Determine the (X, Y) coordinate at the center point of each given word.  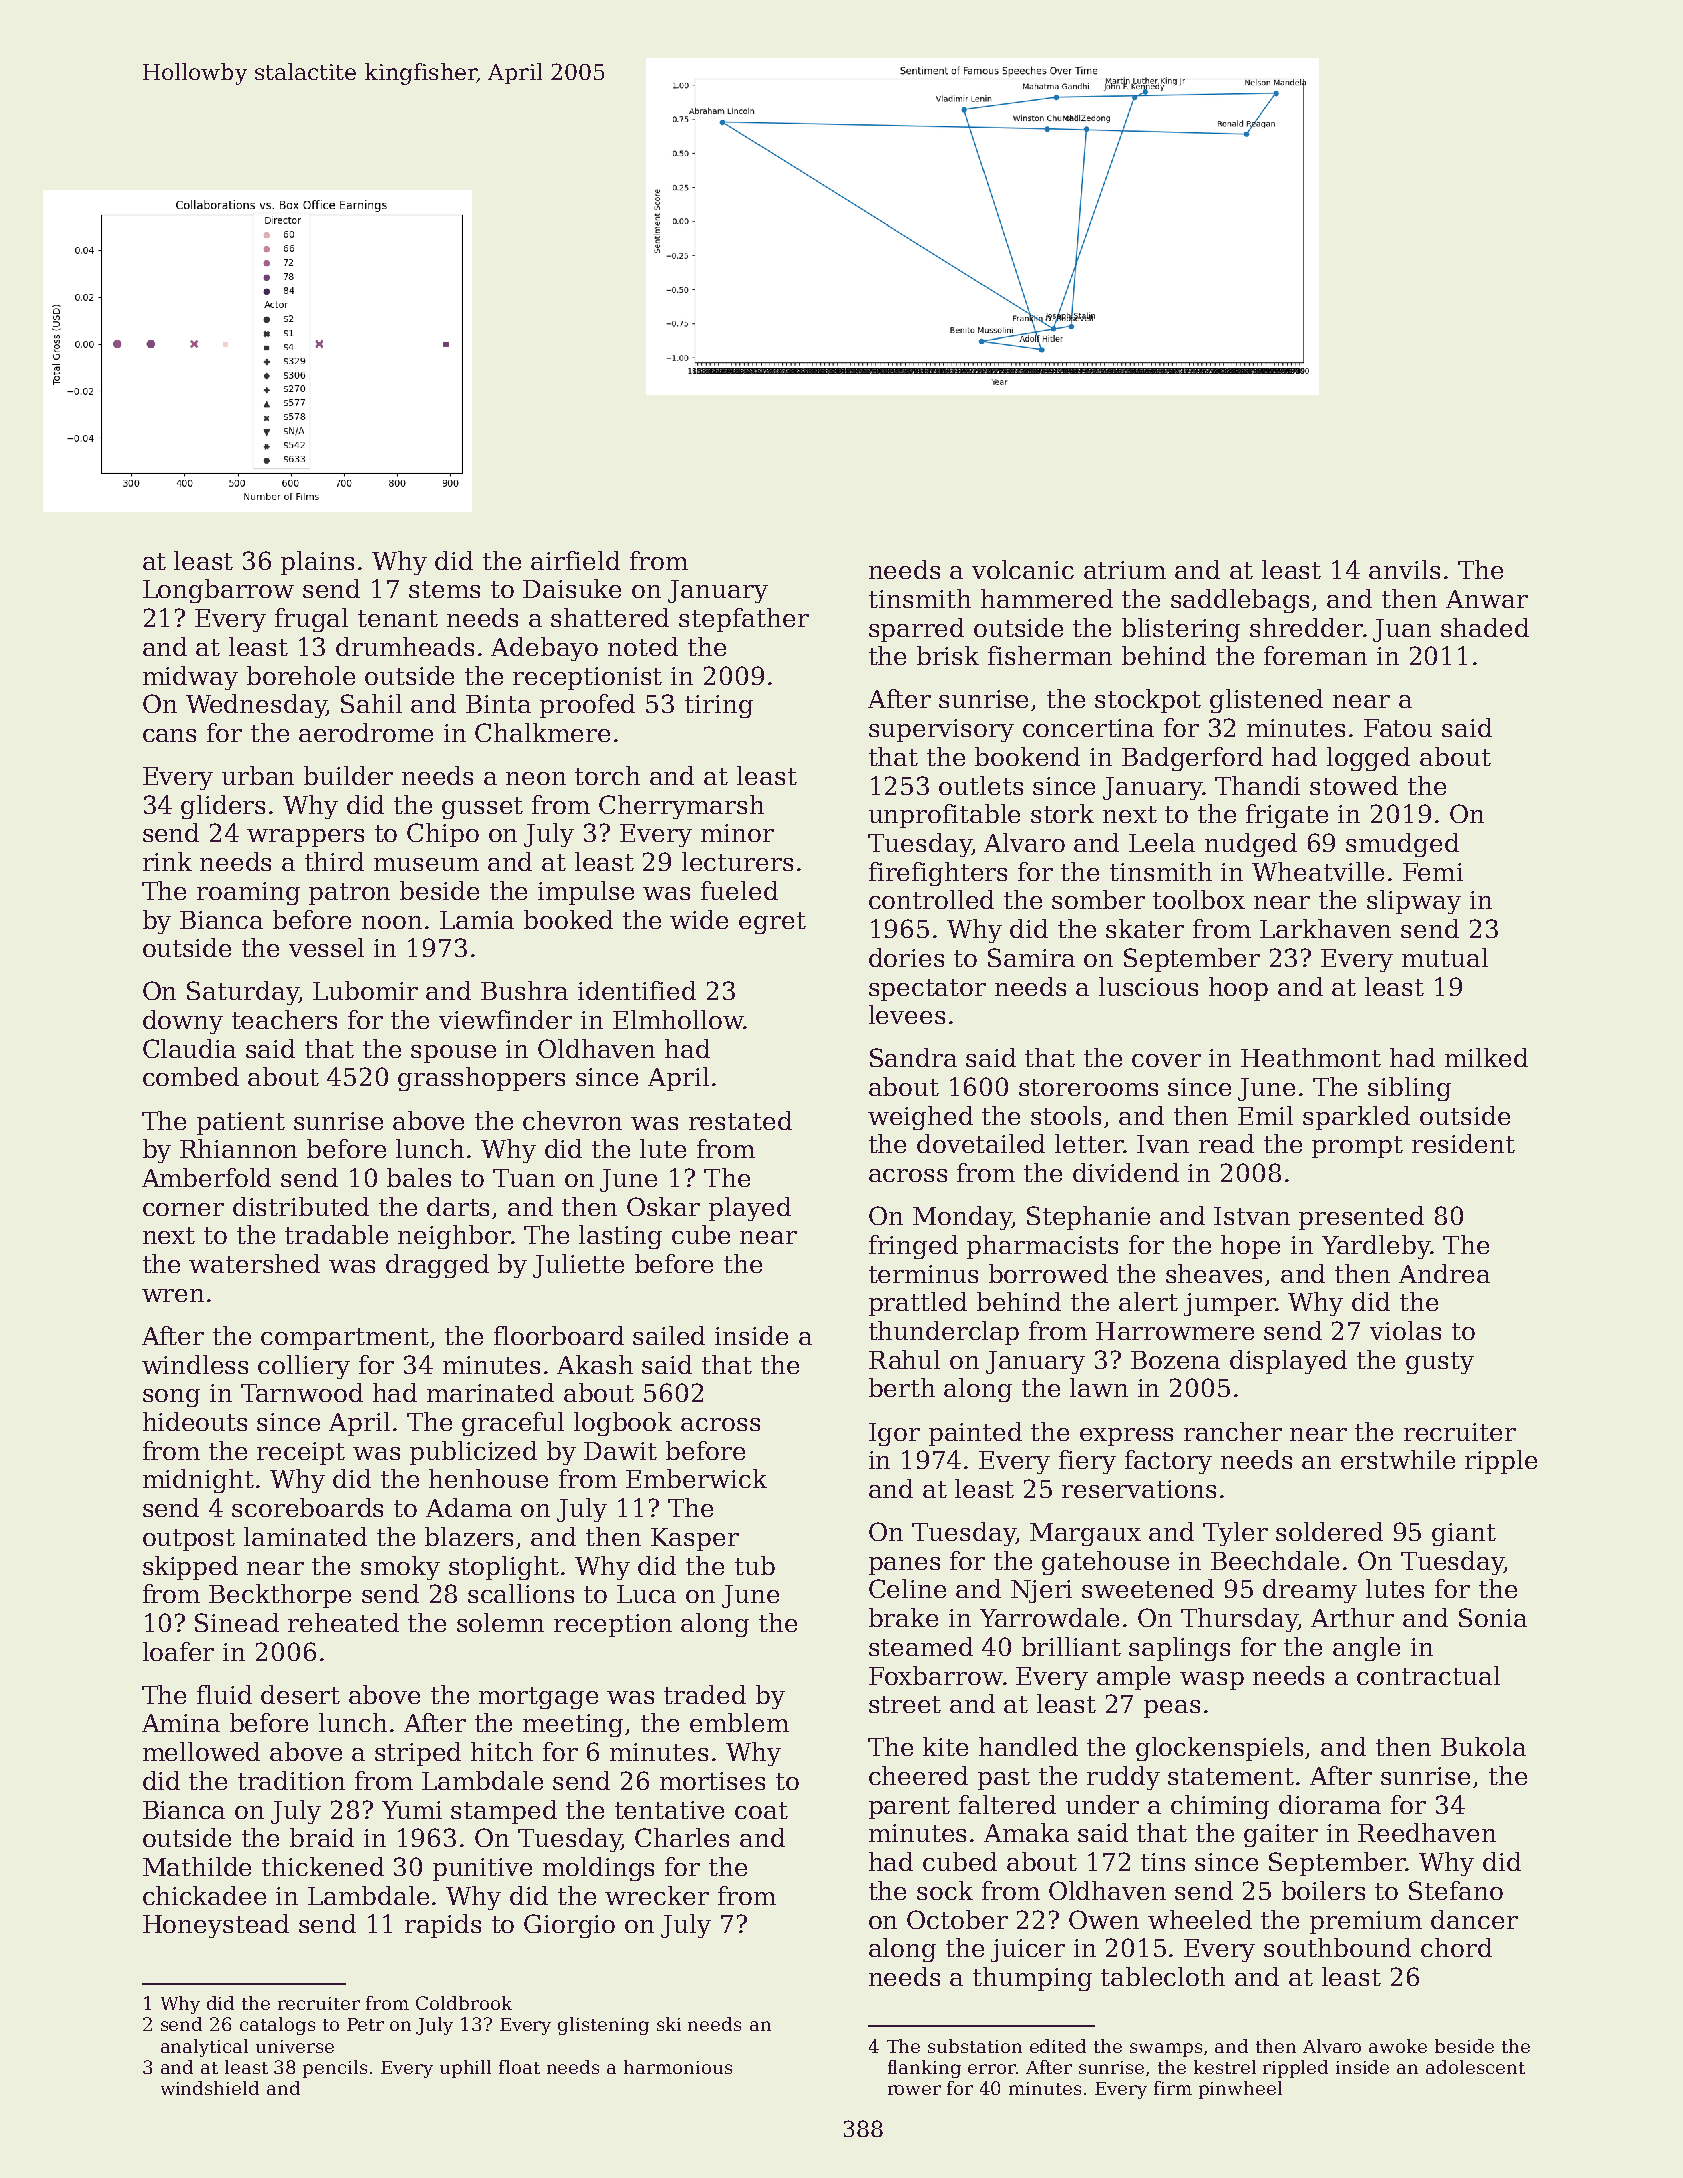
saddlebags (1240, 601)
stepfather (744, 620)
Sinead (237, 1622)
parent (909, 1808)
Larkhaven (1325, 928)
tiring (719, 706)
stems (444, 589)
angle (1366, 1649)
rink (167, 861)
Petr (365, 2024)
